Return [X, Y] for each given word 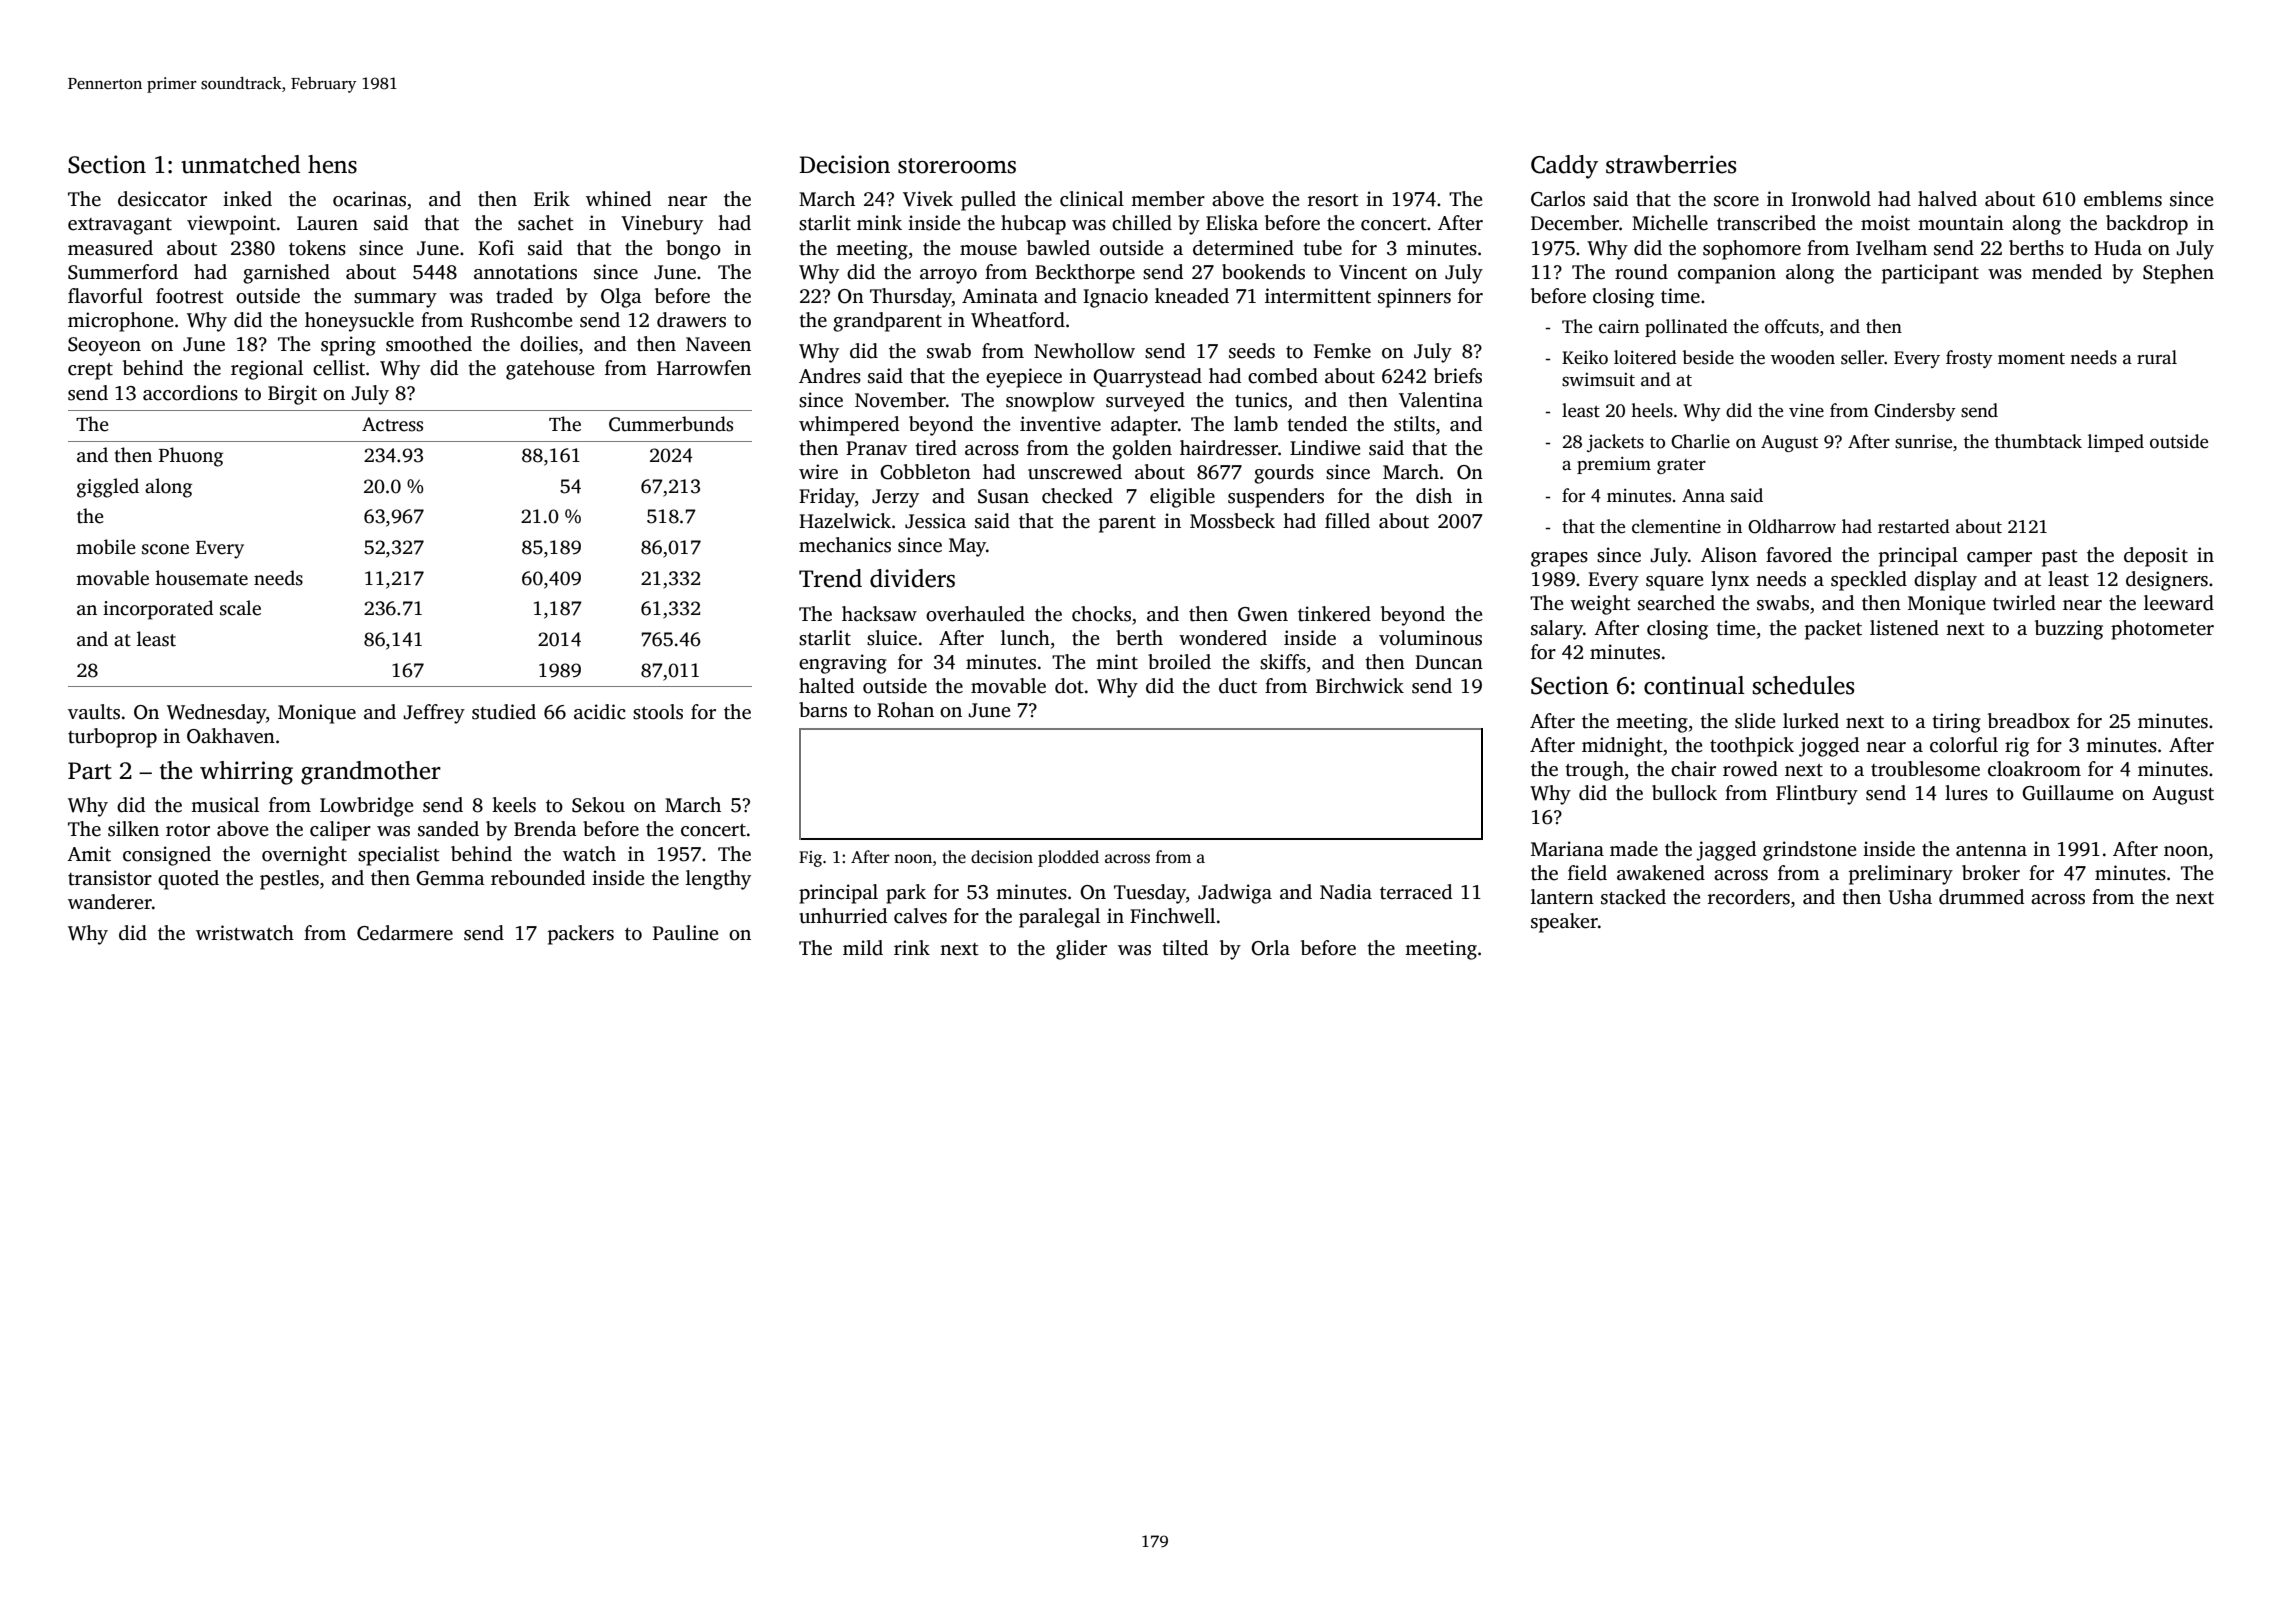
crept [90, 371]
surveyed [1145, 402]
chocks [1101, 614]
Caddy [1564, 167]
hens [332, 164]
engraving [843, 664]
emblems [2123, 199]
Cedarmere [405, 933]
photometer [2162, 630]
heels [1652, 410]
